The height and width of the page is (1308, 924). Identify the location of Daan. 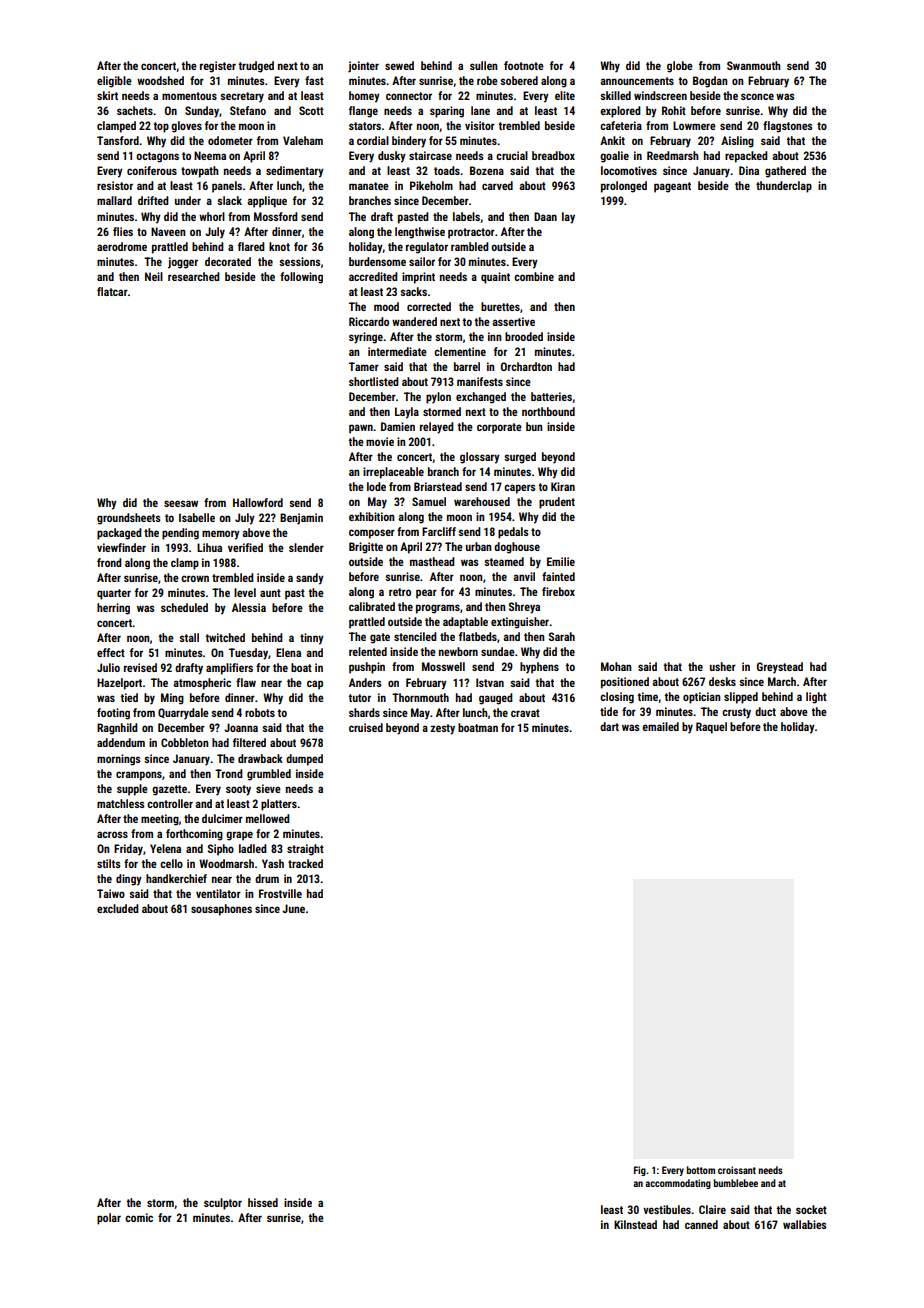
(545, 216).
